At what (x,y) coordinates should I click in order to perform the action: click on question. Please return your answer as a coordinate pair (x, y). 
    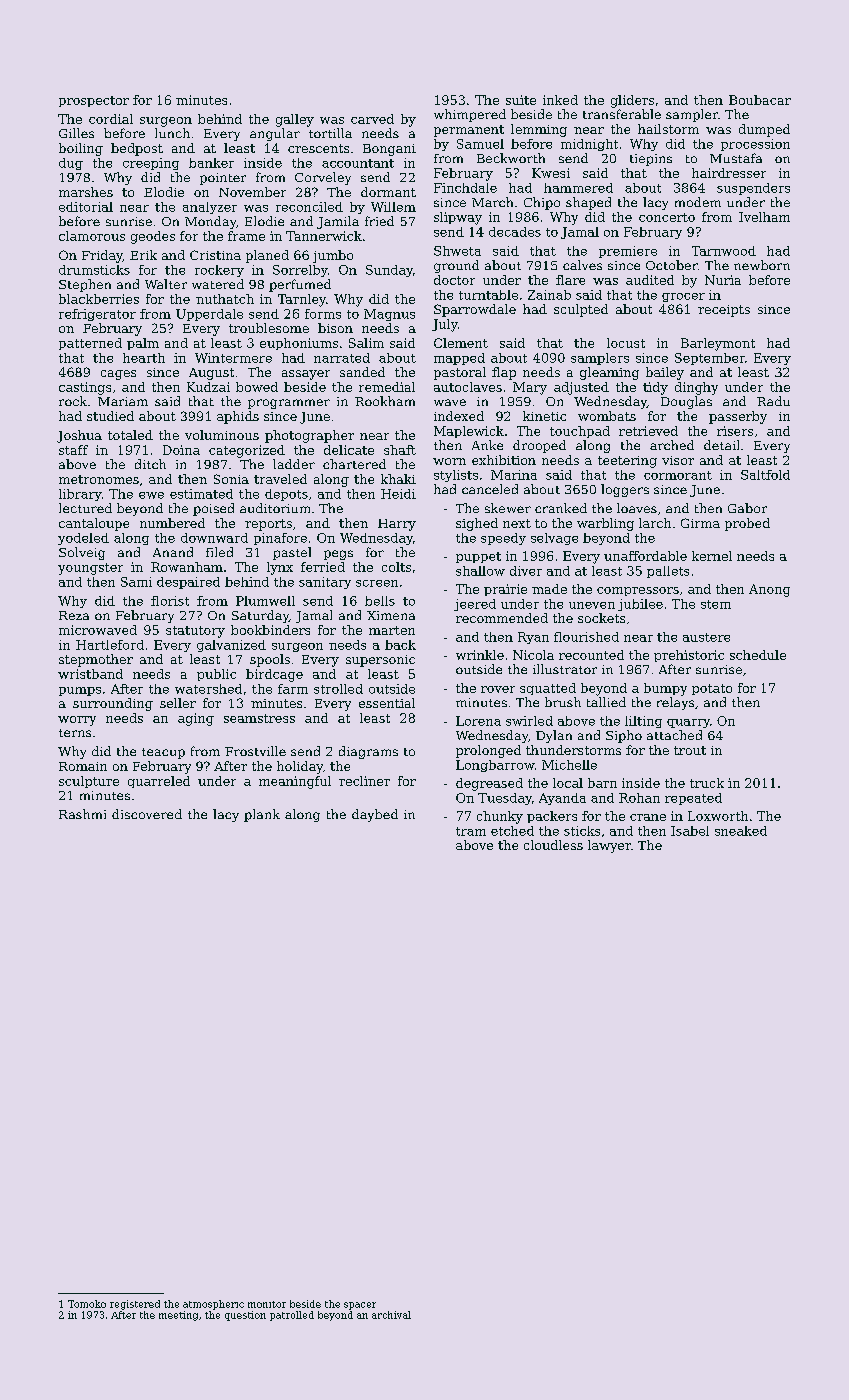
    Looking at the image, I should click on (245, 1316).
